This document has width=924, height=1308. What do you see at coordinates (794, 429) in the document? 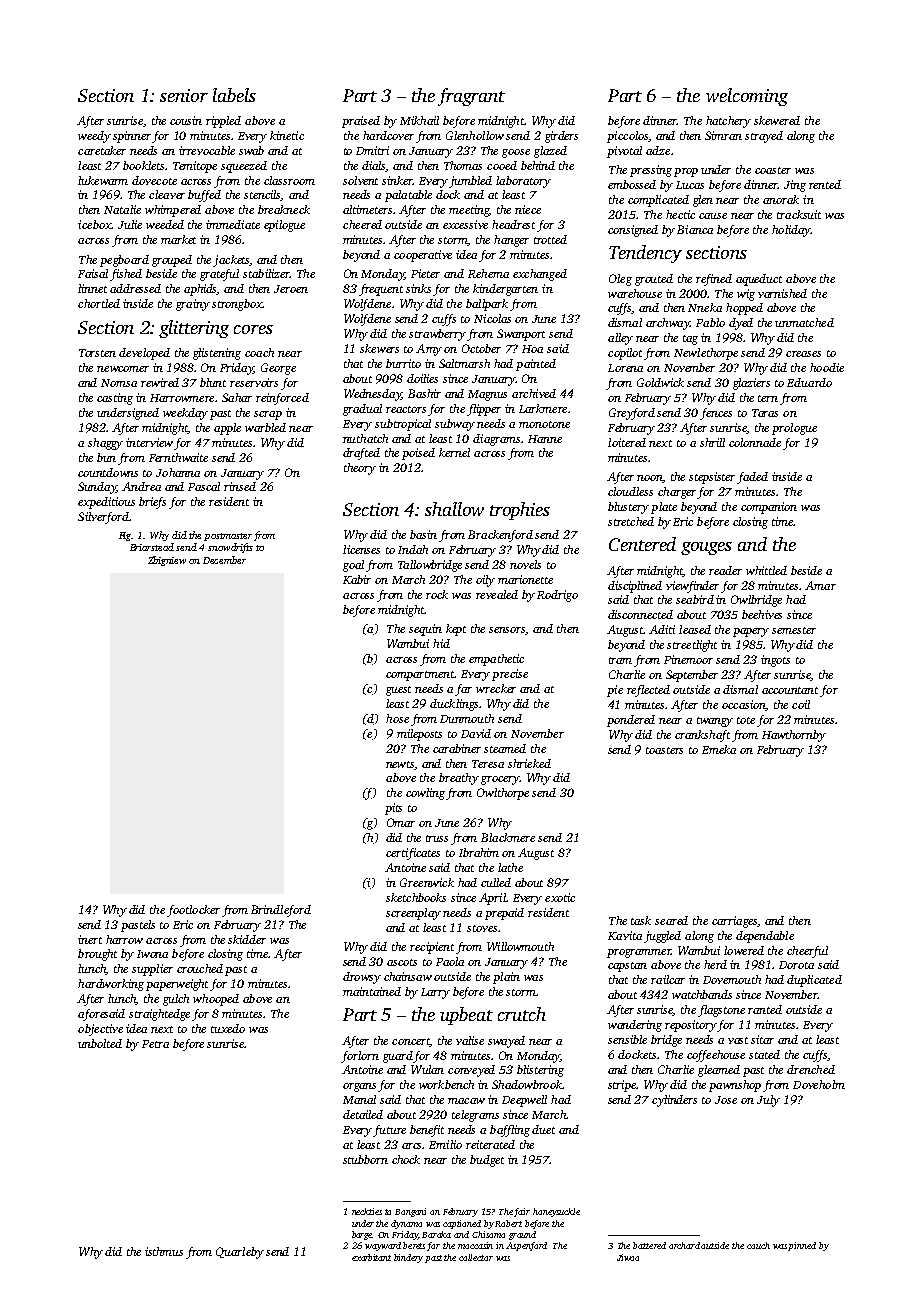
I see `prologue` at bounding box center [794, 429].
